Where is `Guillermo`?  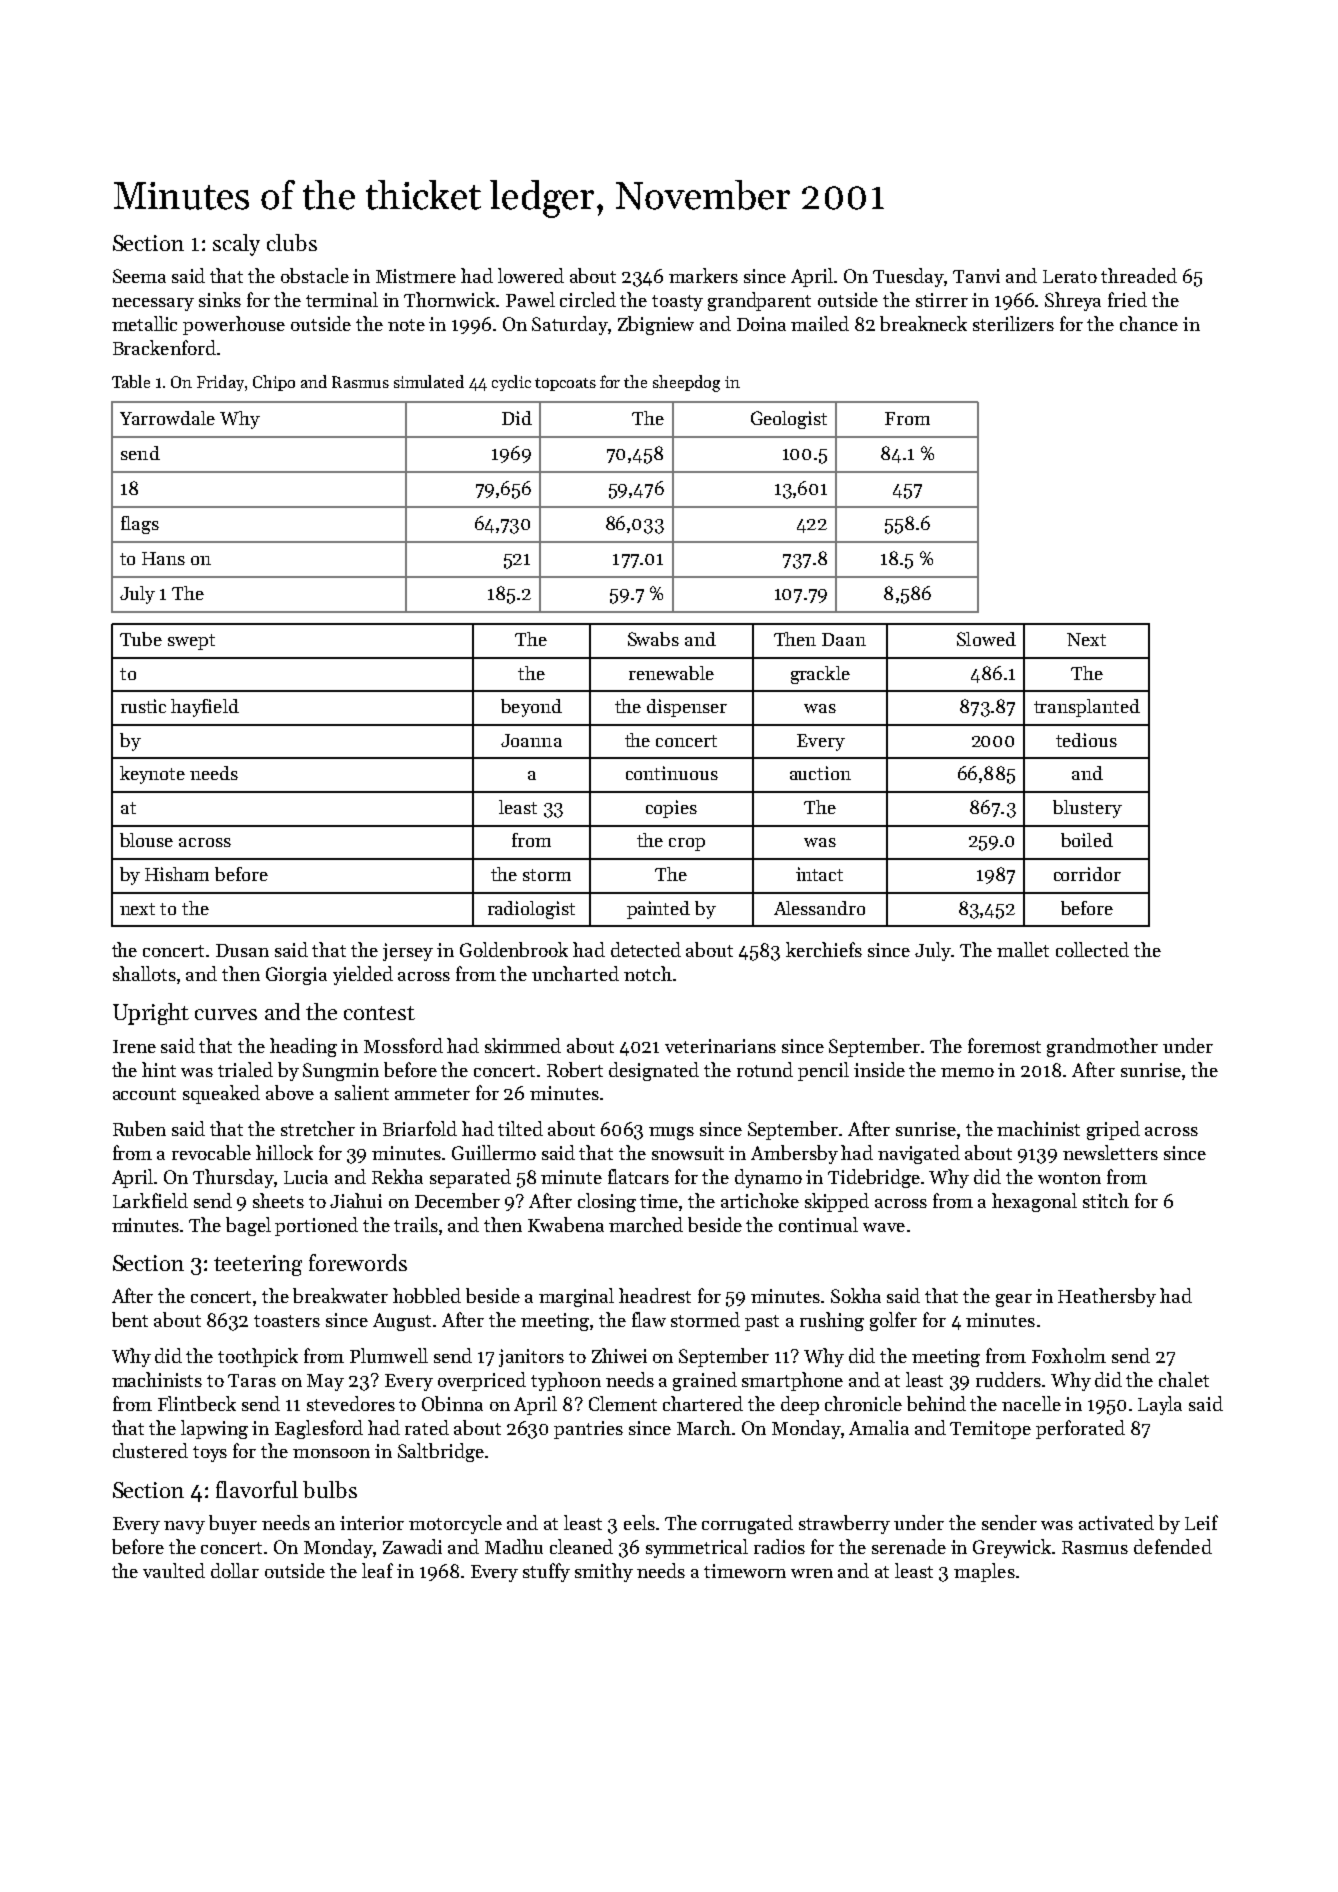
Guillermo is located at coordinates (494, 1152).
